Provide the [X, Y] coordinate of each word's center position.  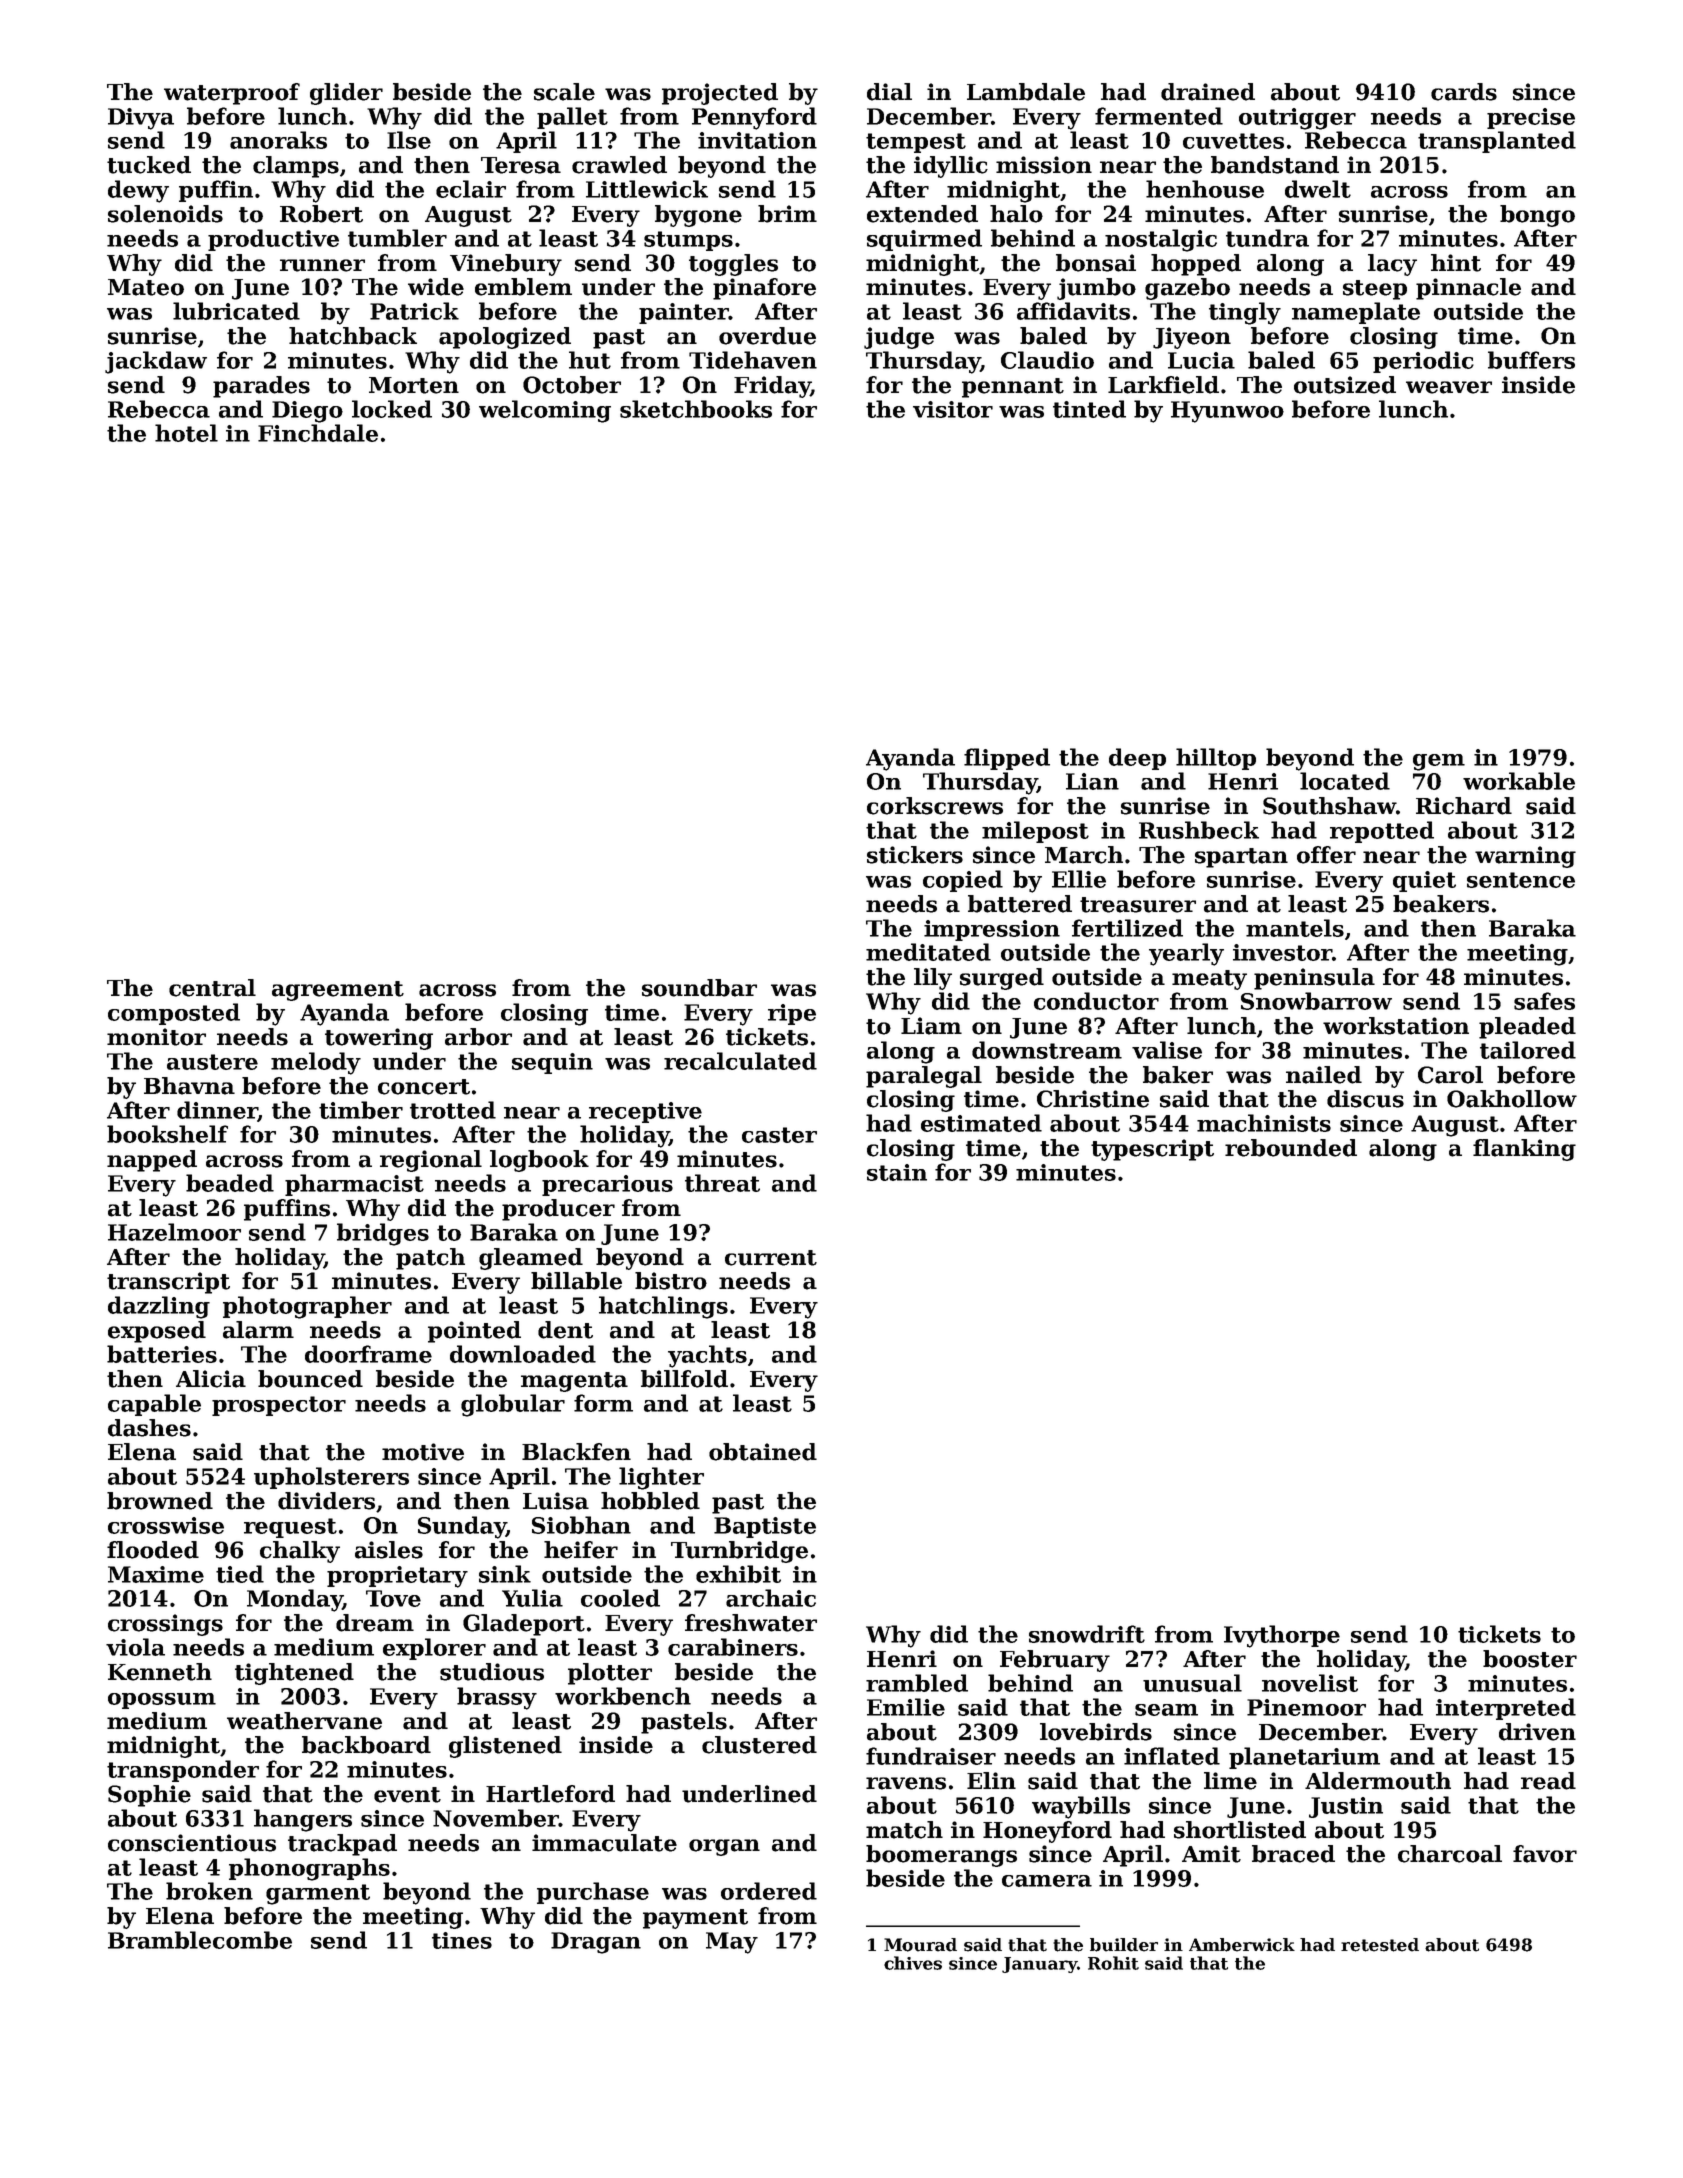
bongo [1537, 216]
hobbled [650, 1501]
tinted [1089, 409]
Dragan [596, 1943]
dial [889, 92]
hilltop [1216, 759]
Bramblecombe [200, 1940]
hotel [186, 433]
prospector [279, 1406]
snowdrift [1087, 1634]
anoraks [278, 140]
